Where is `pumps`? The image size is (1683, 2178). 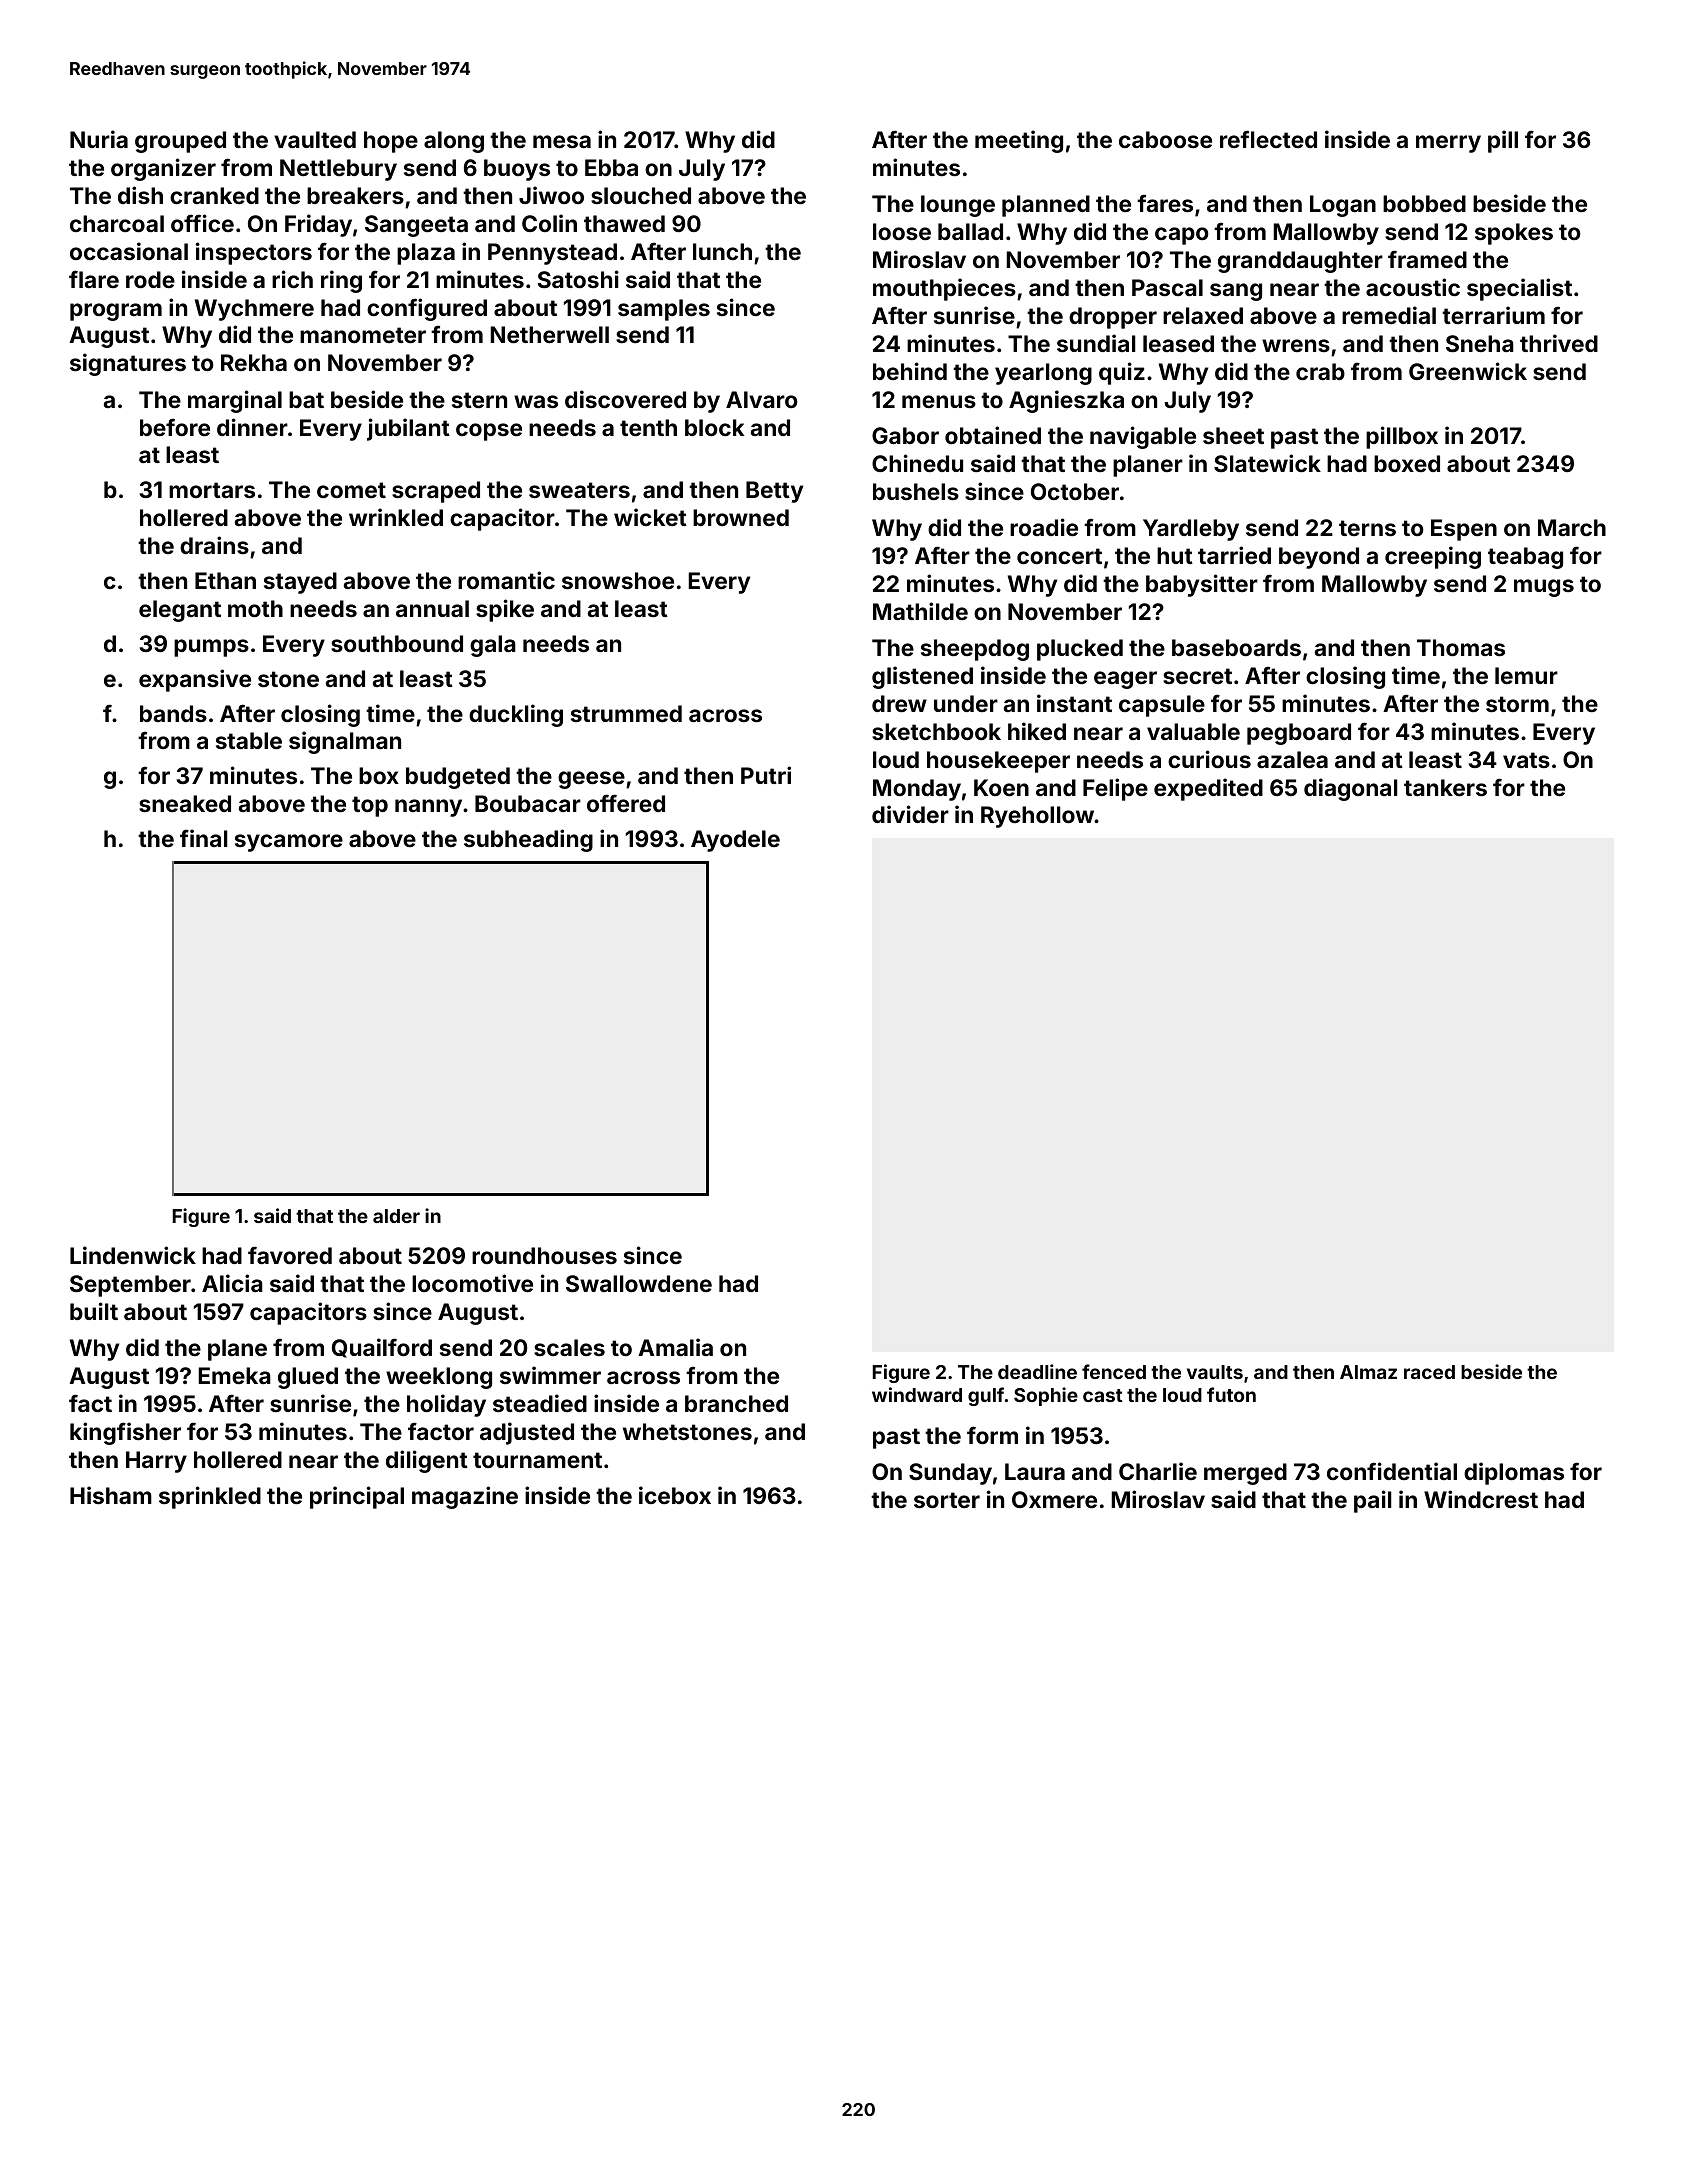
pumps is located at coordinates (211, 648).
